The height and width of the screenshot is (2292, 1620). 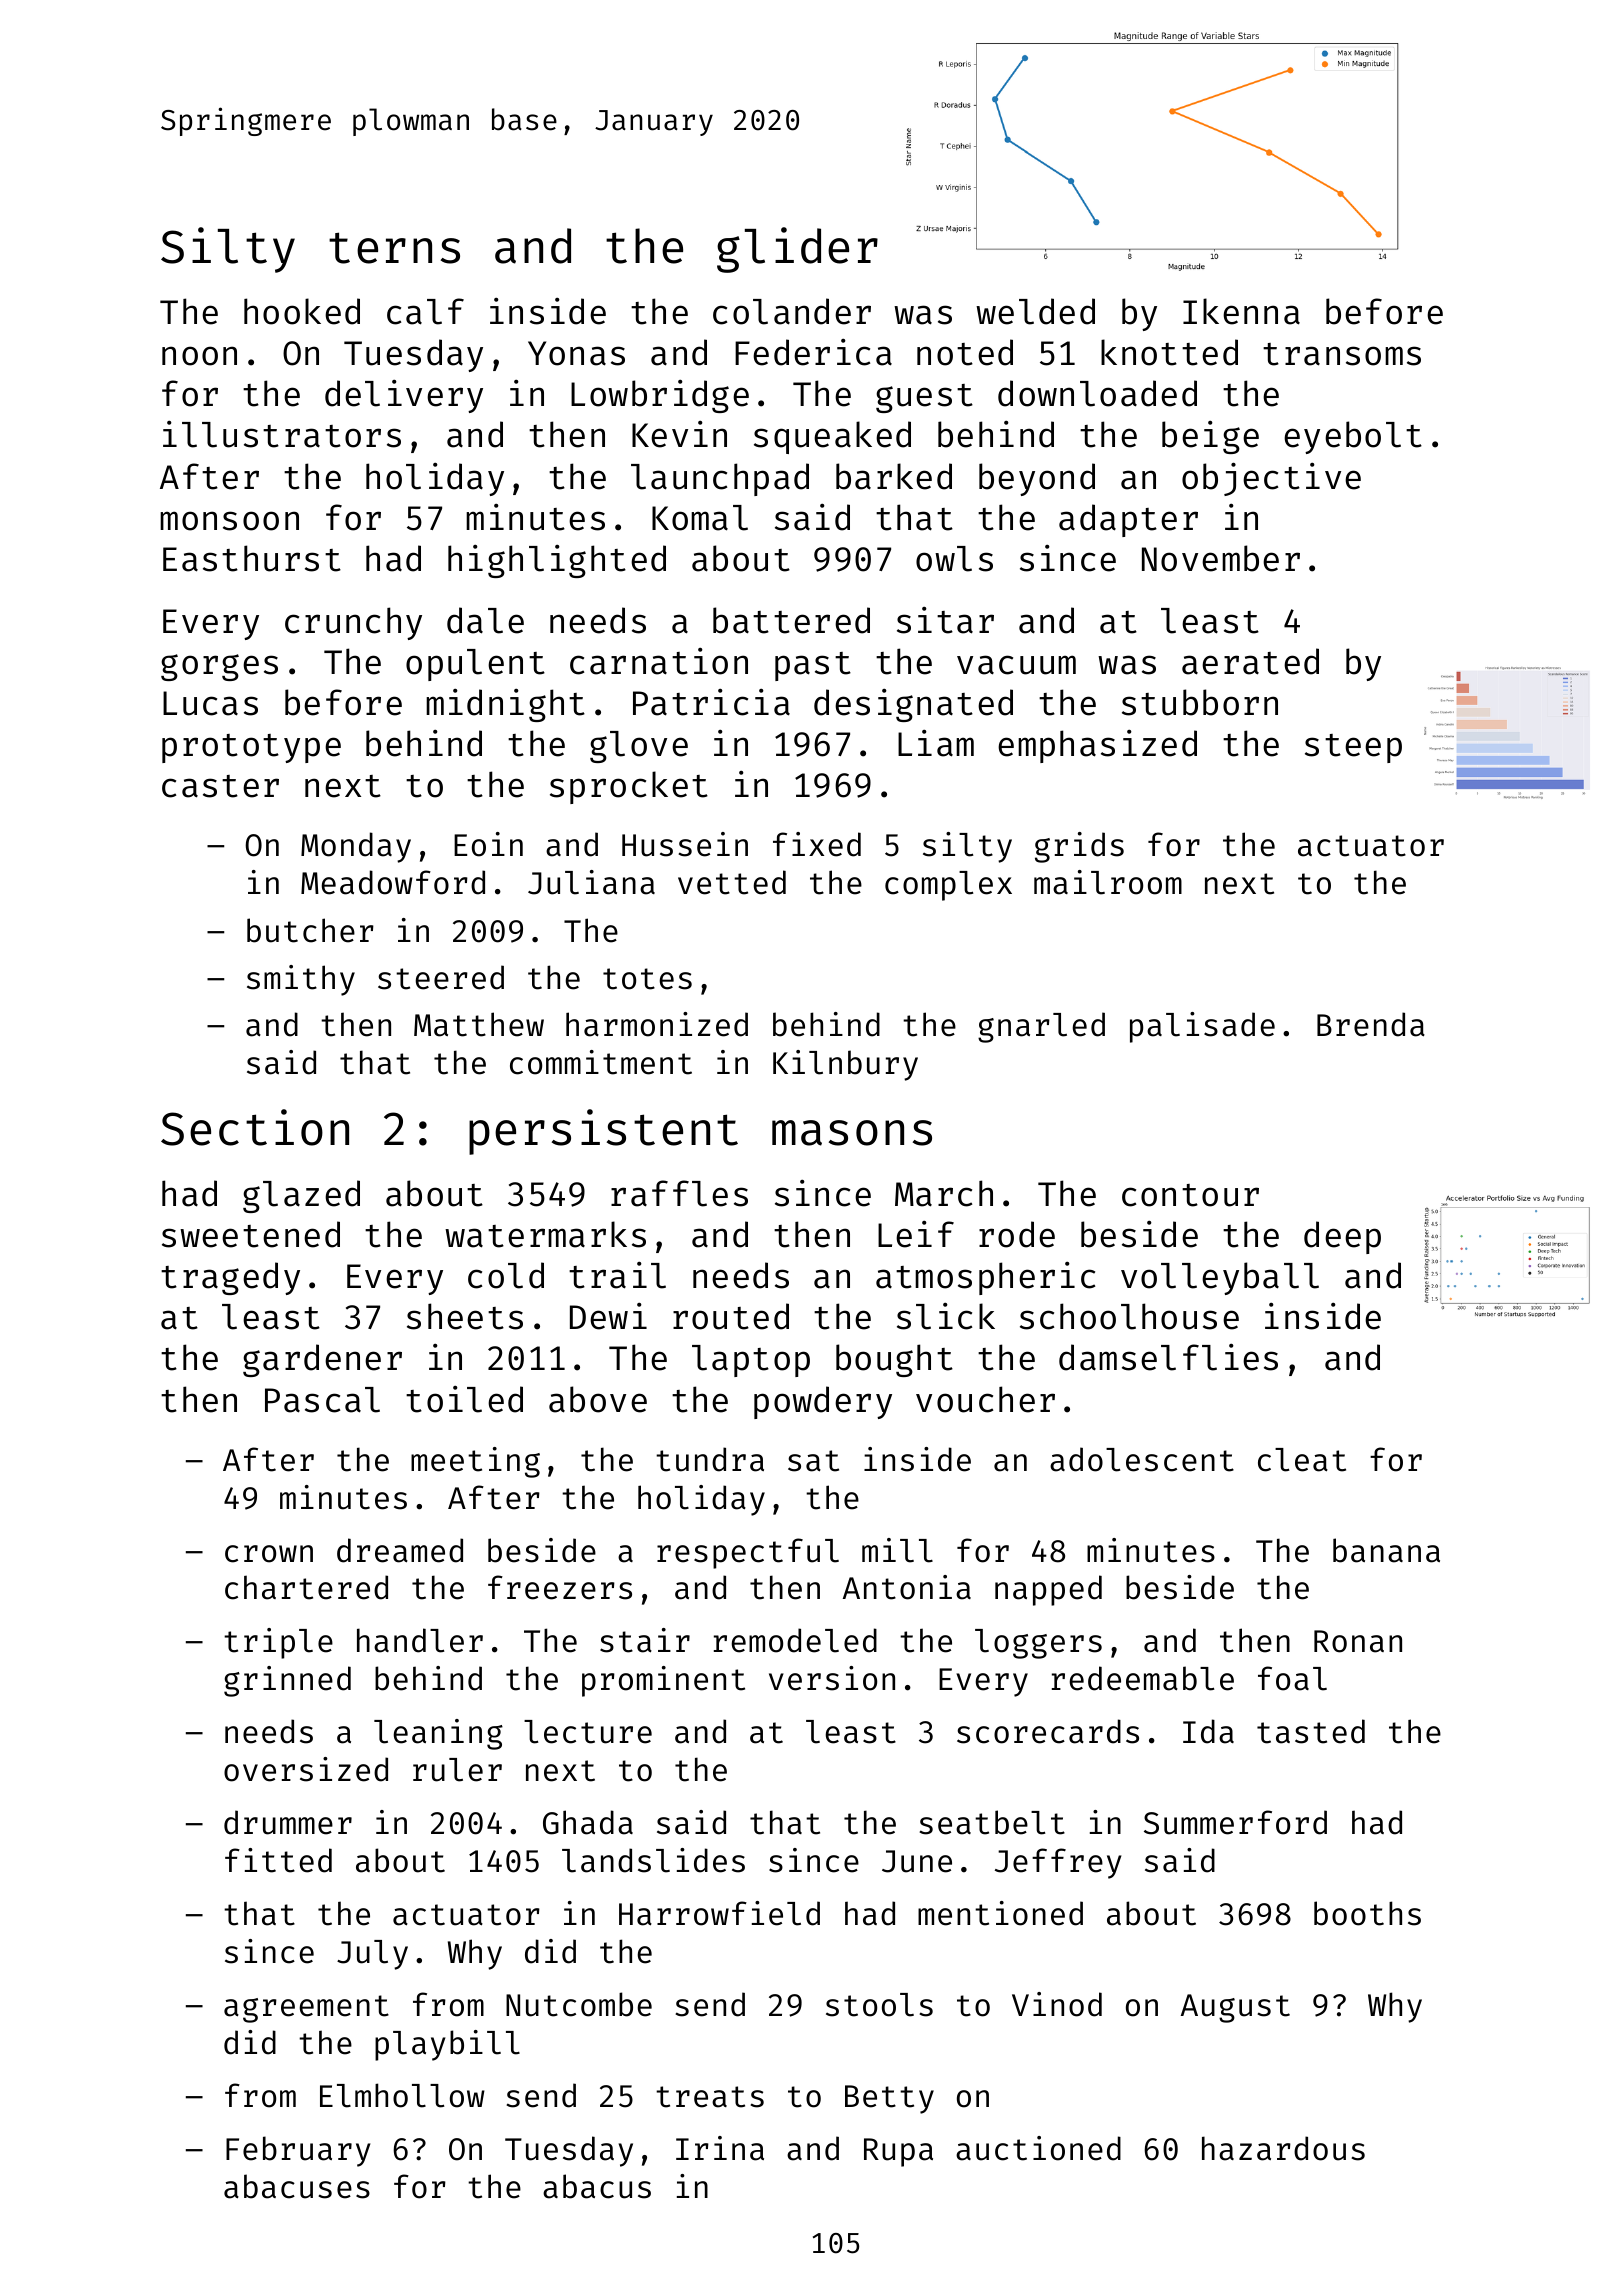 I want to click on agreement, so click(x=306, y=2009).
